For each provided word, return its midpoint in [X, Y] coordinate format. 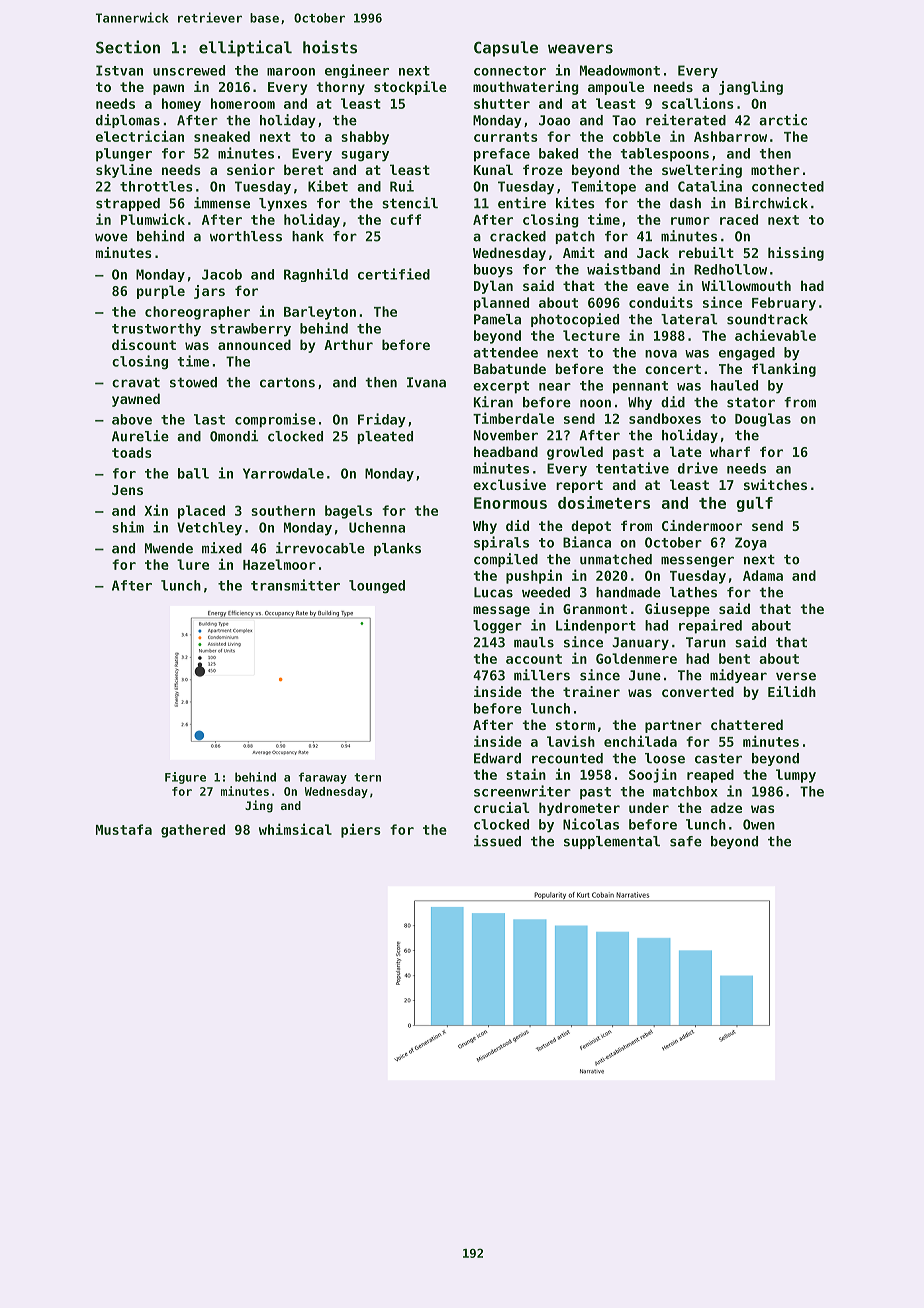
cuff [405, 219]
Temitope [603, 187]
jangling [751, 88]
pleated [385, 437]
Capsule [506, 49]
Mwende [169, 548]
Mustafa [124, 829]
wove [111, 237]
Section [128, 47]
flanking [784, 370]
